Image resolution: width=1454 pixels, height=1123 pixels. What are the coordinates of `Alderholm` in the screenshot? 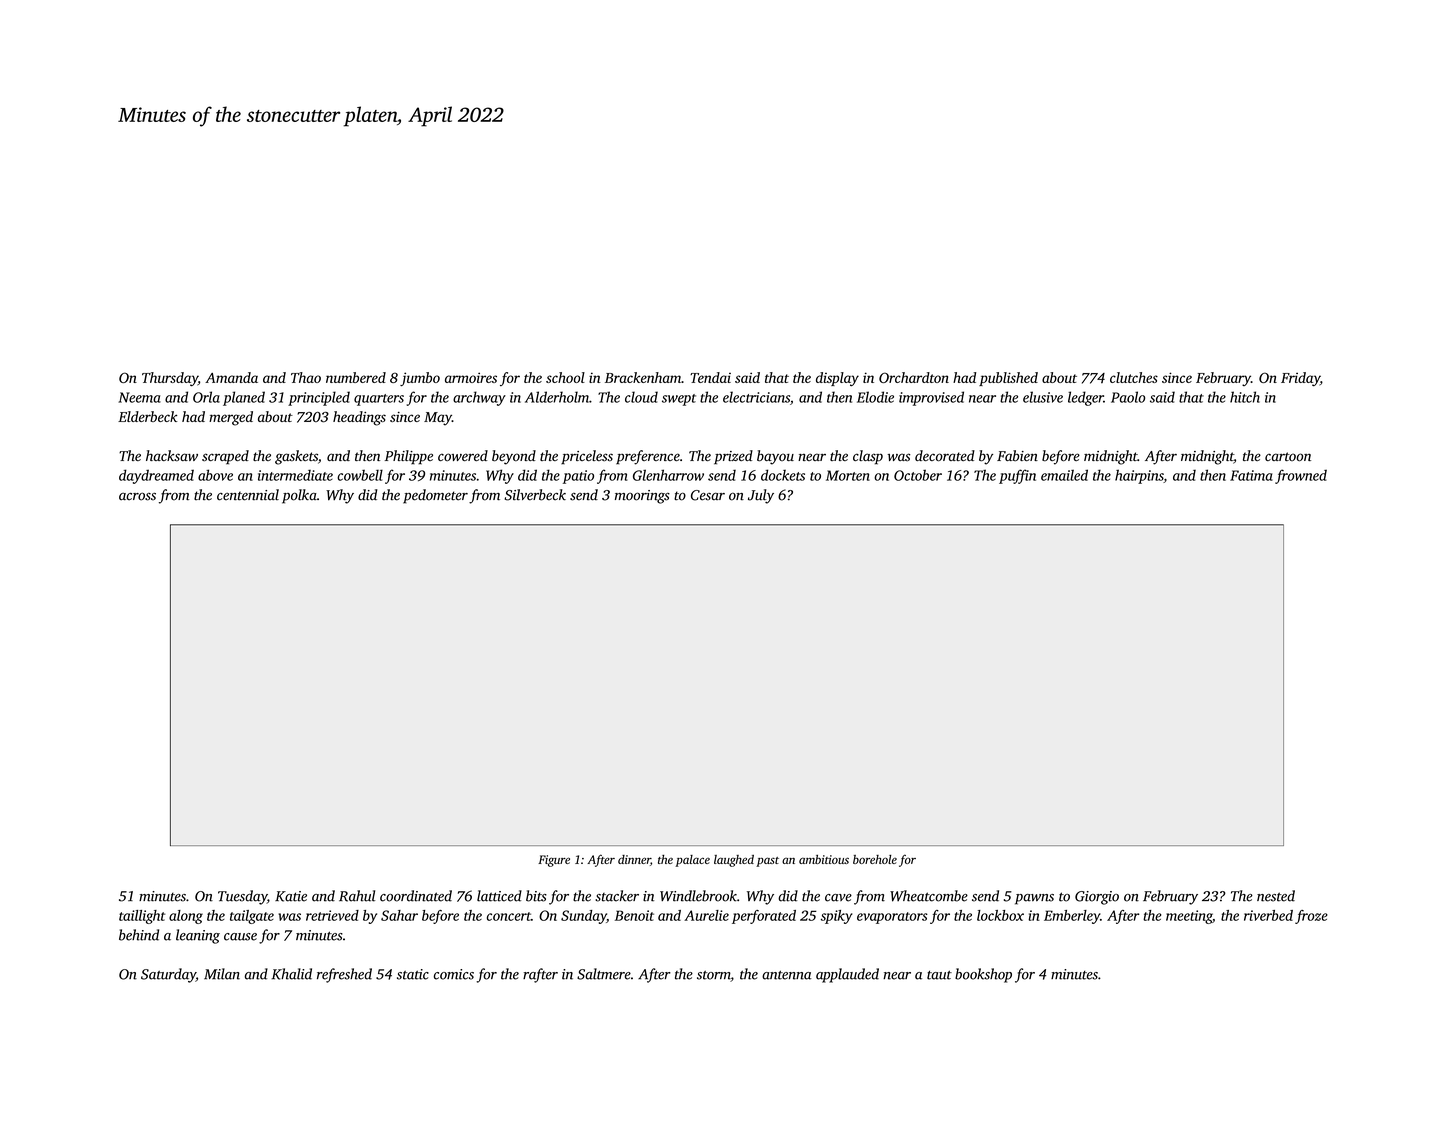 It's located at (557, 397).
